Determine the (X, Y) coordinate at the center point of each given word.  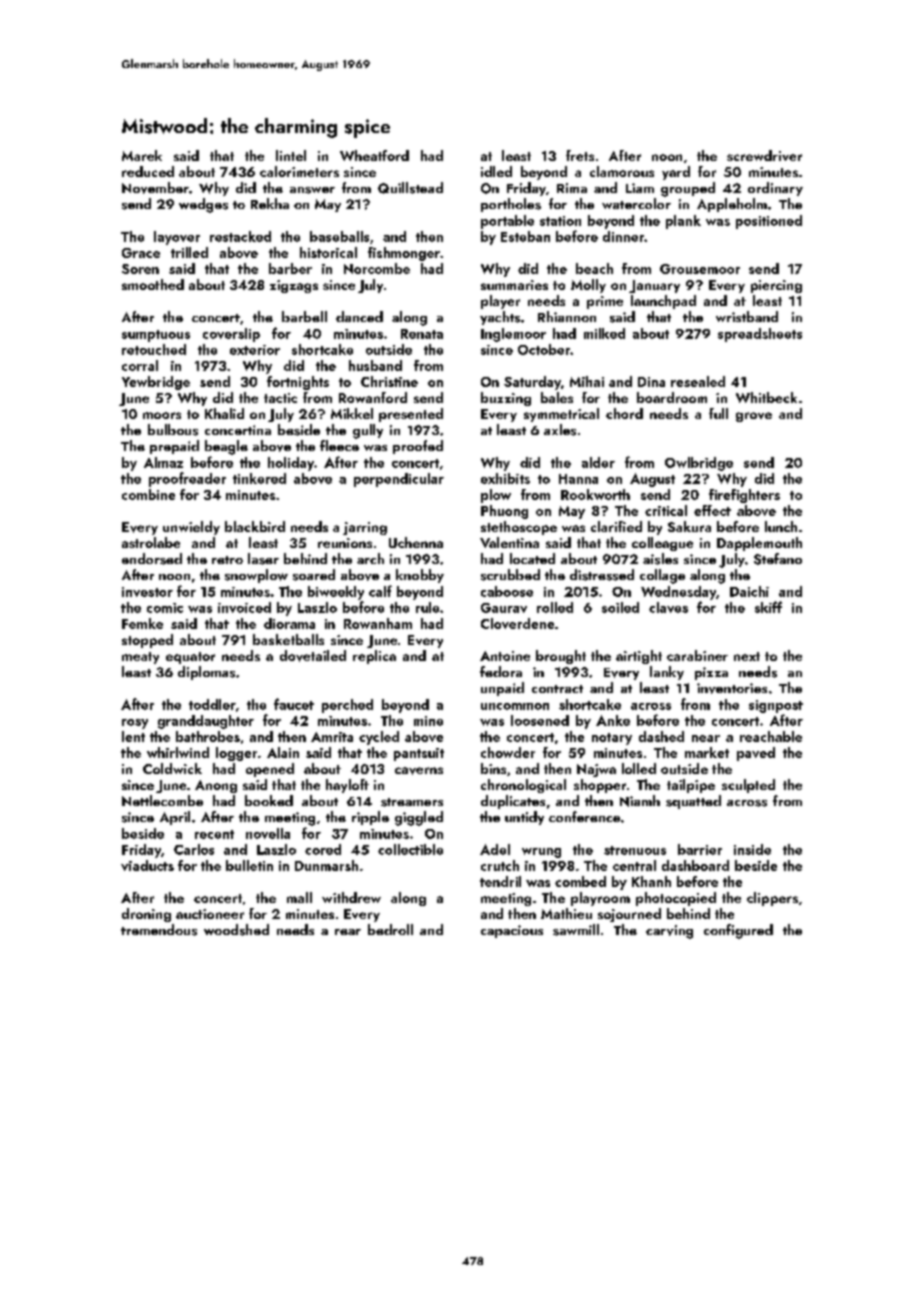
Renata (422, 334)
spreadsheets (760, 335)
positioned (769, 222)
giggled (419, 818)
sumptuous (156, 336)
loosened (540, 720)
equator (190, 658)
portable (507, 222)
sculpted (748, 786)
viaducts (147, 865)
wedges (203, 205)
